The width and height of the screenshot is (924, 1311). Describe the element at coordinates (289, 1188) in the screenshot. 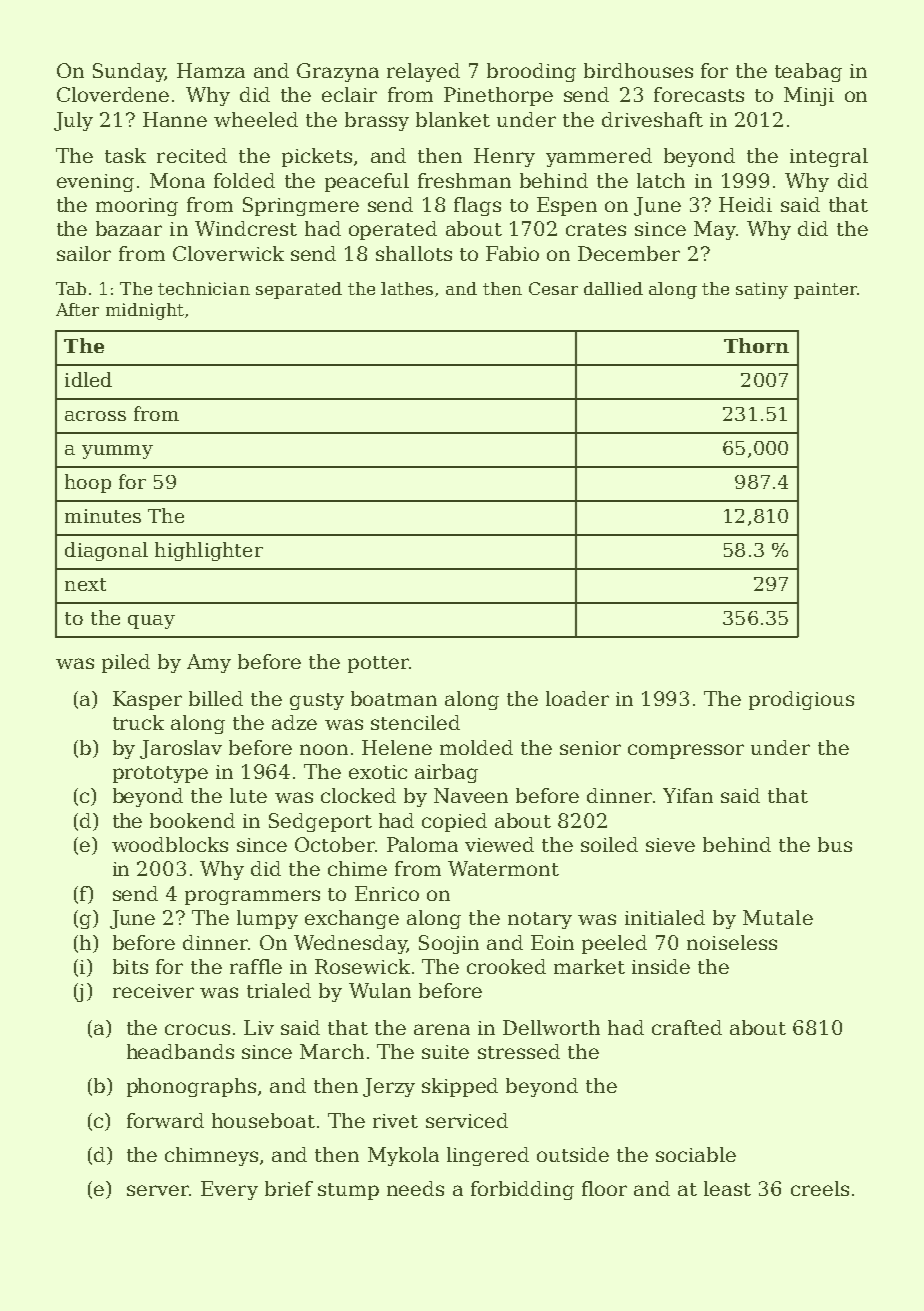

I see `brief` at that location.
